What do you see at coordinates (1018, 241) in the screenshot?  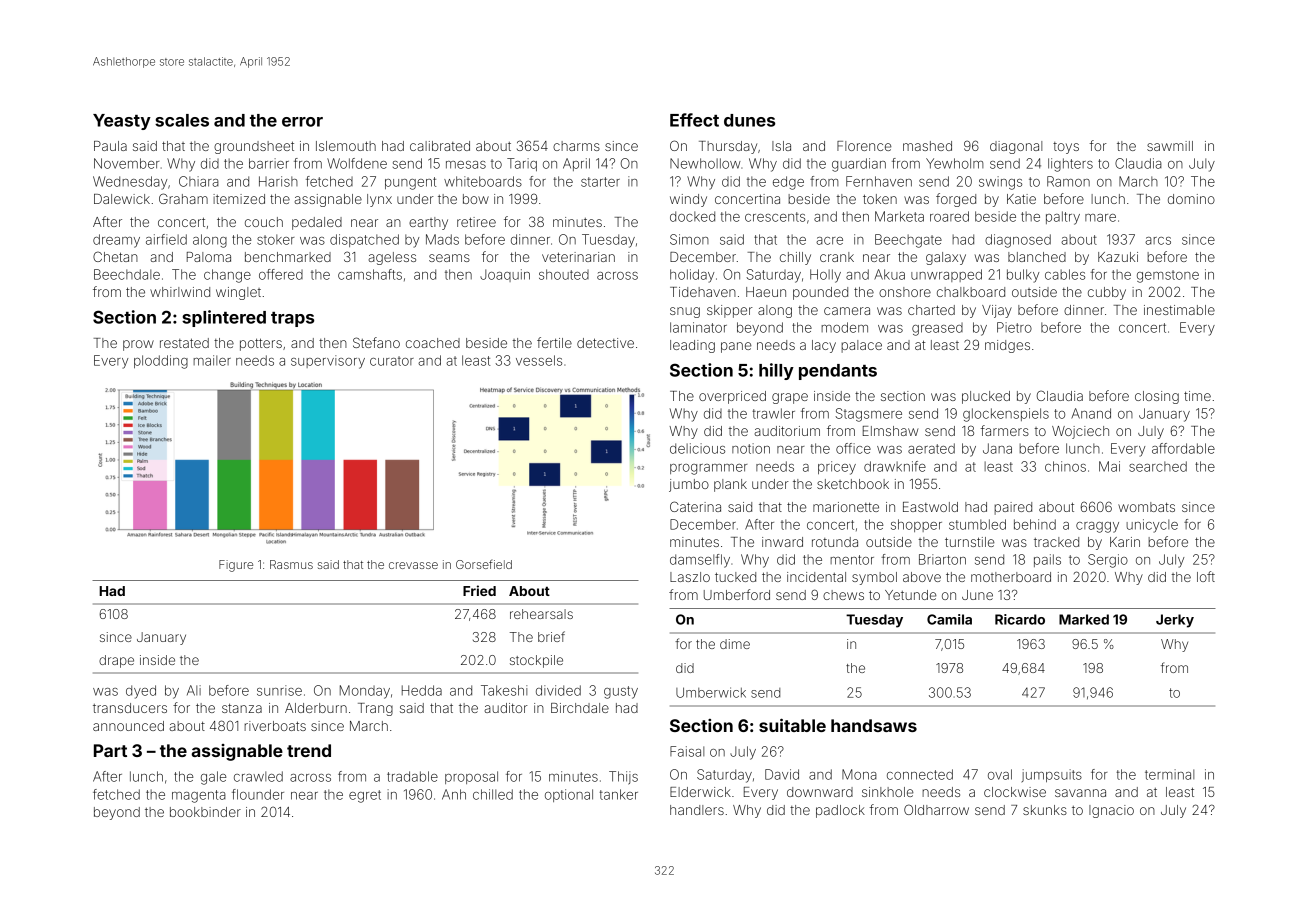 I see `diagnosed` at bounding box center [1018, 241].
